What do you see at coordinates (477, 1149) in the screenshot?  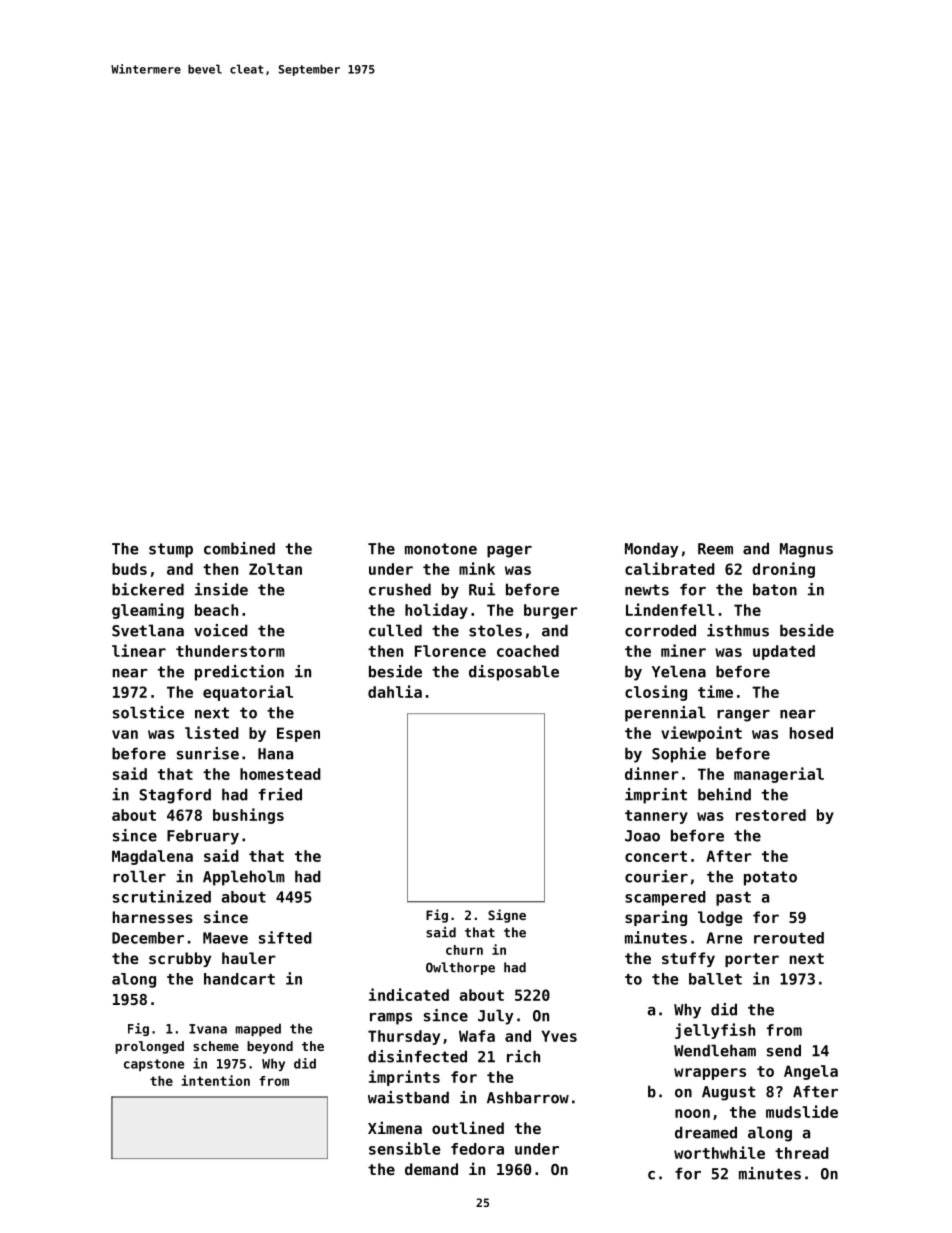 I see `fedora` at bounding box center [477, 1149].
